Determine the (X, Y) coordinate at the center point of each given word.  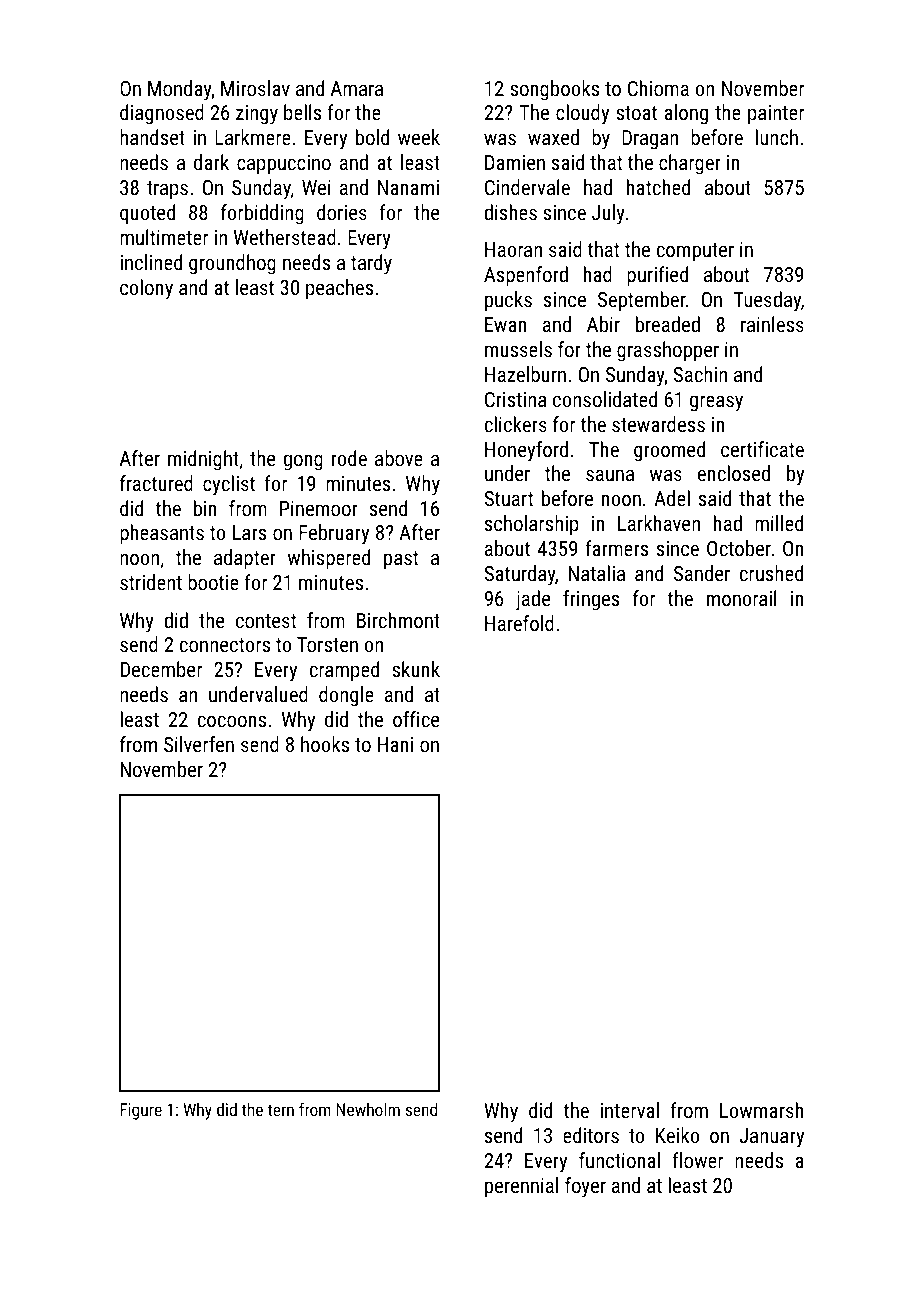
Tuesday (767, 301)
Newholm (368, 1109)
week (419, 137)
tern (280, 1110)
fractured (156, 483)
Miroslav (255, 88)
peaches (339, 289)
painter (776, 115)
